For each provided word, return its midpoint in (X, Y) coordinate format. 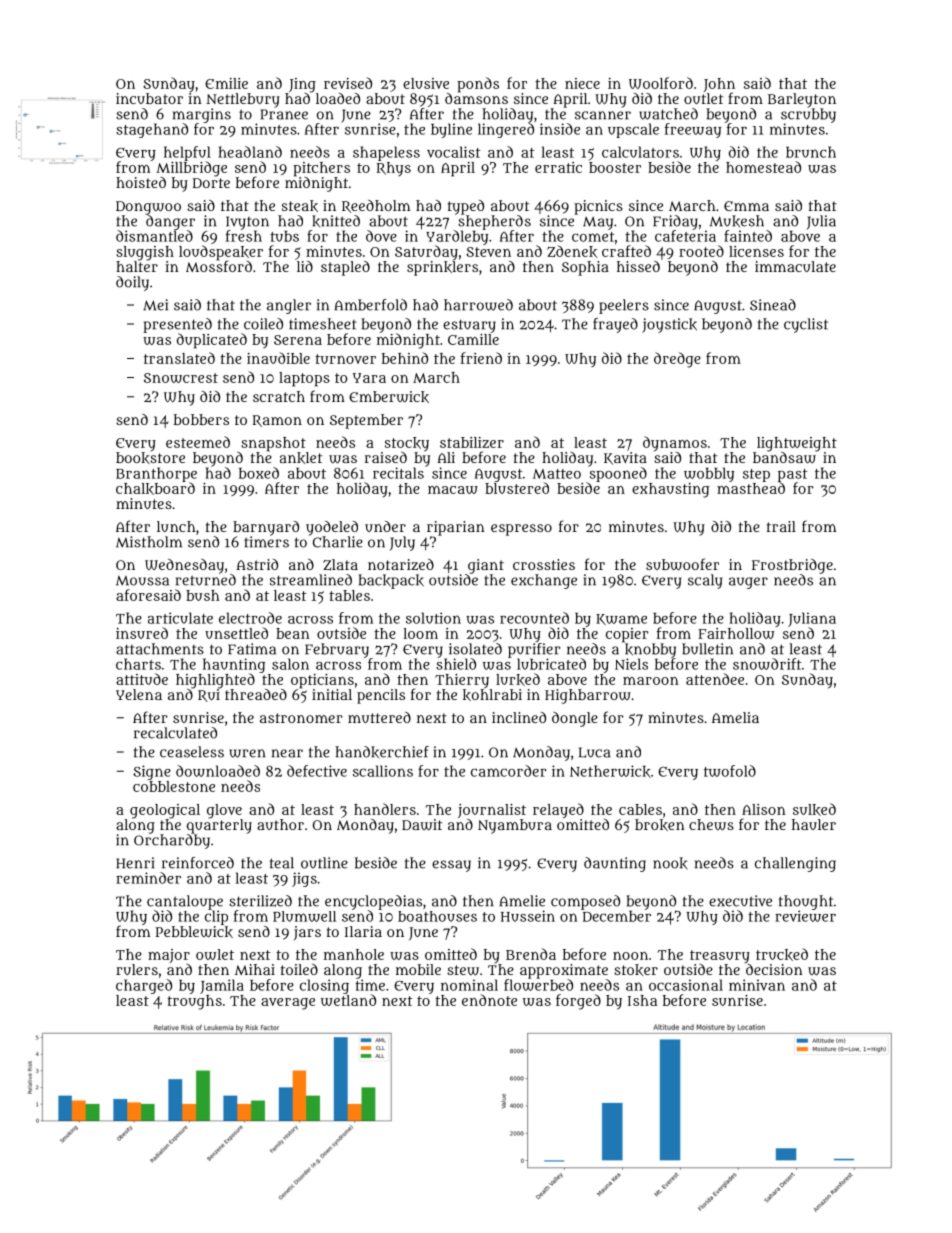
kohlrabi (492, 695)
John (719, 85)
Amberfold (371, 305)
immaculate (795, 266)
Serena (298, 340)
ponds (478, 85)
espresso (521, 530)
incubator (149, 98)
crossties (544, 564)
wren (247, 753)
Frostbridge (792, 566)
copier (627, 635)
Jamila (222, 986)
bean (293, 633)
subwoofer (682, 564)
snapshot (273, 444)
